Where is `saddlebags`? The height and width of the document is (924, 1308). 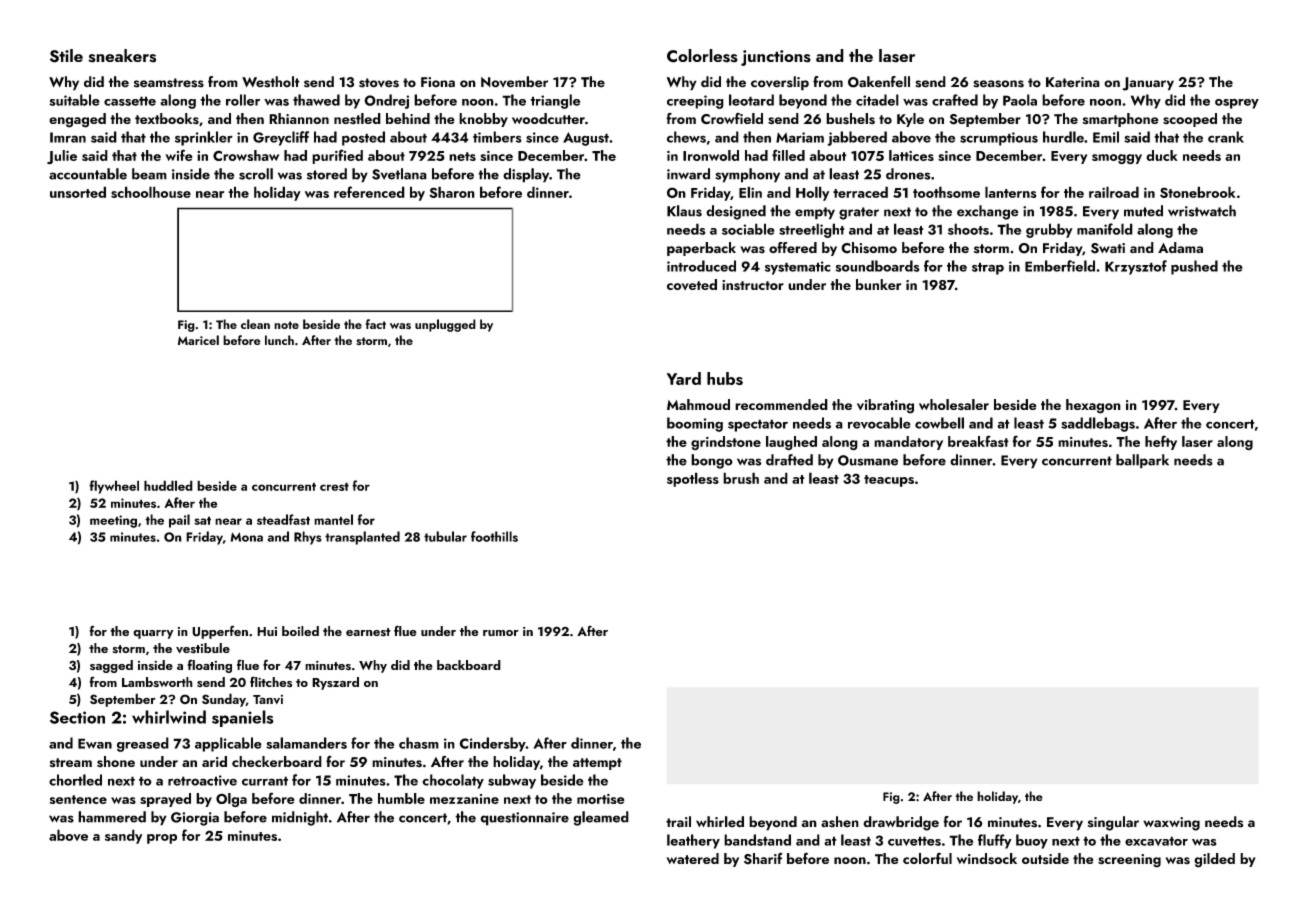 saddlebags is located at coordinates (1098, 424).
